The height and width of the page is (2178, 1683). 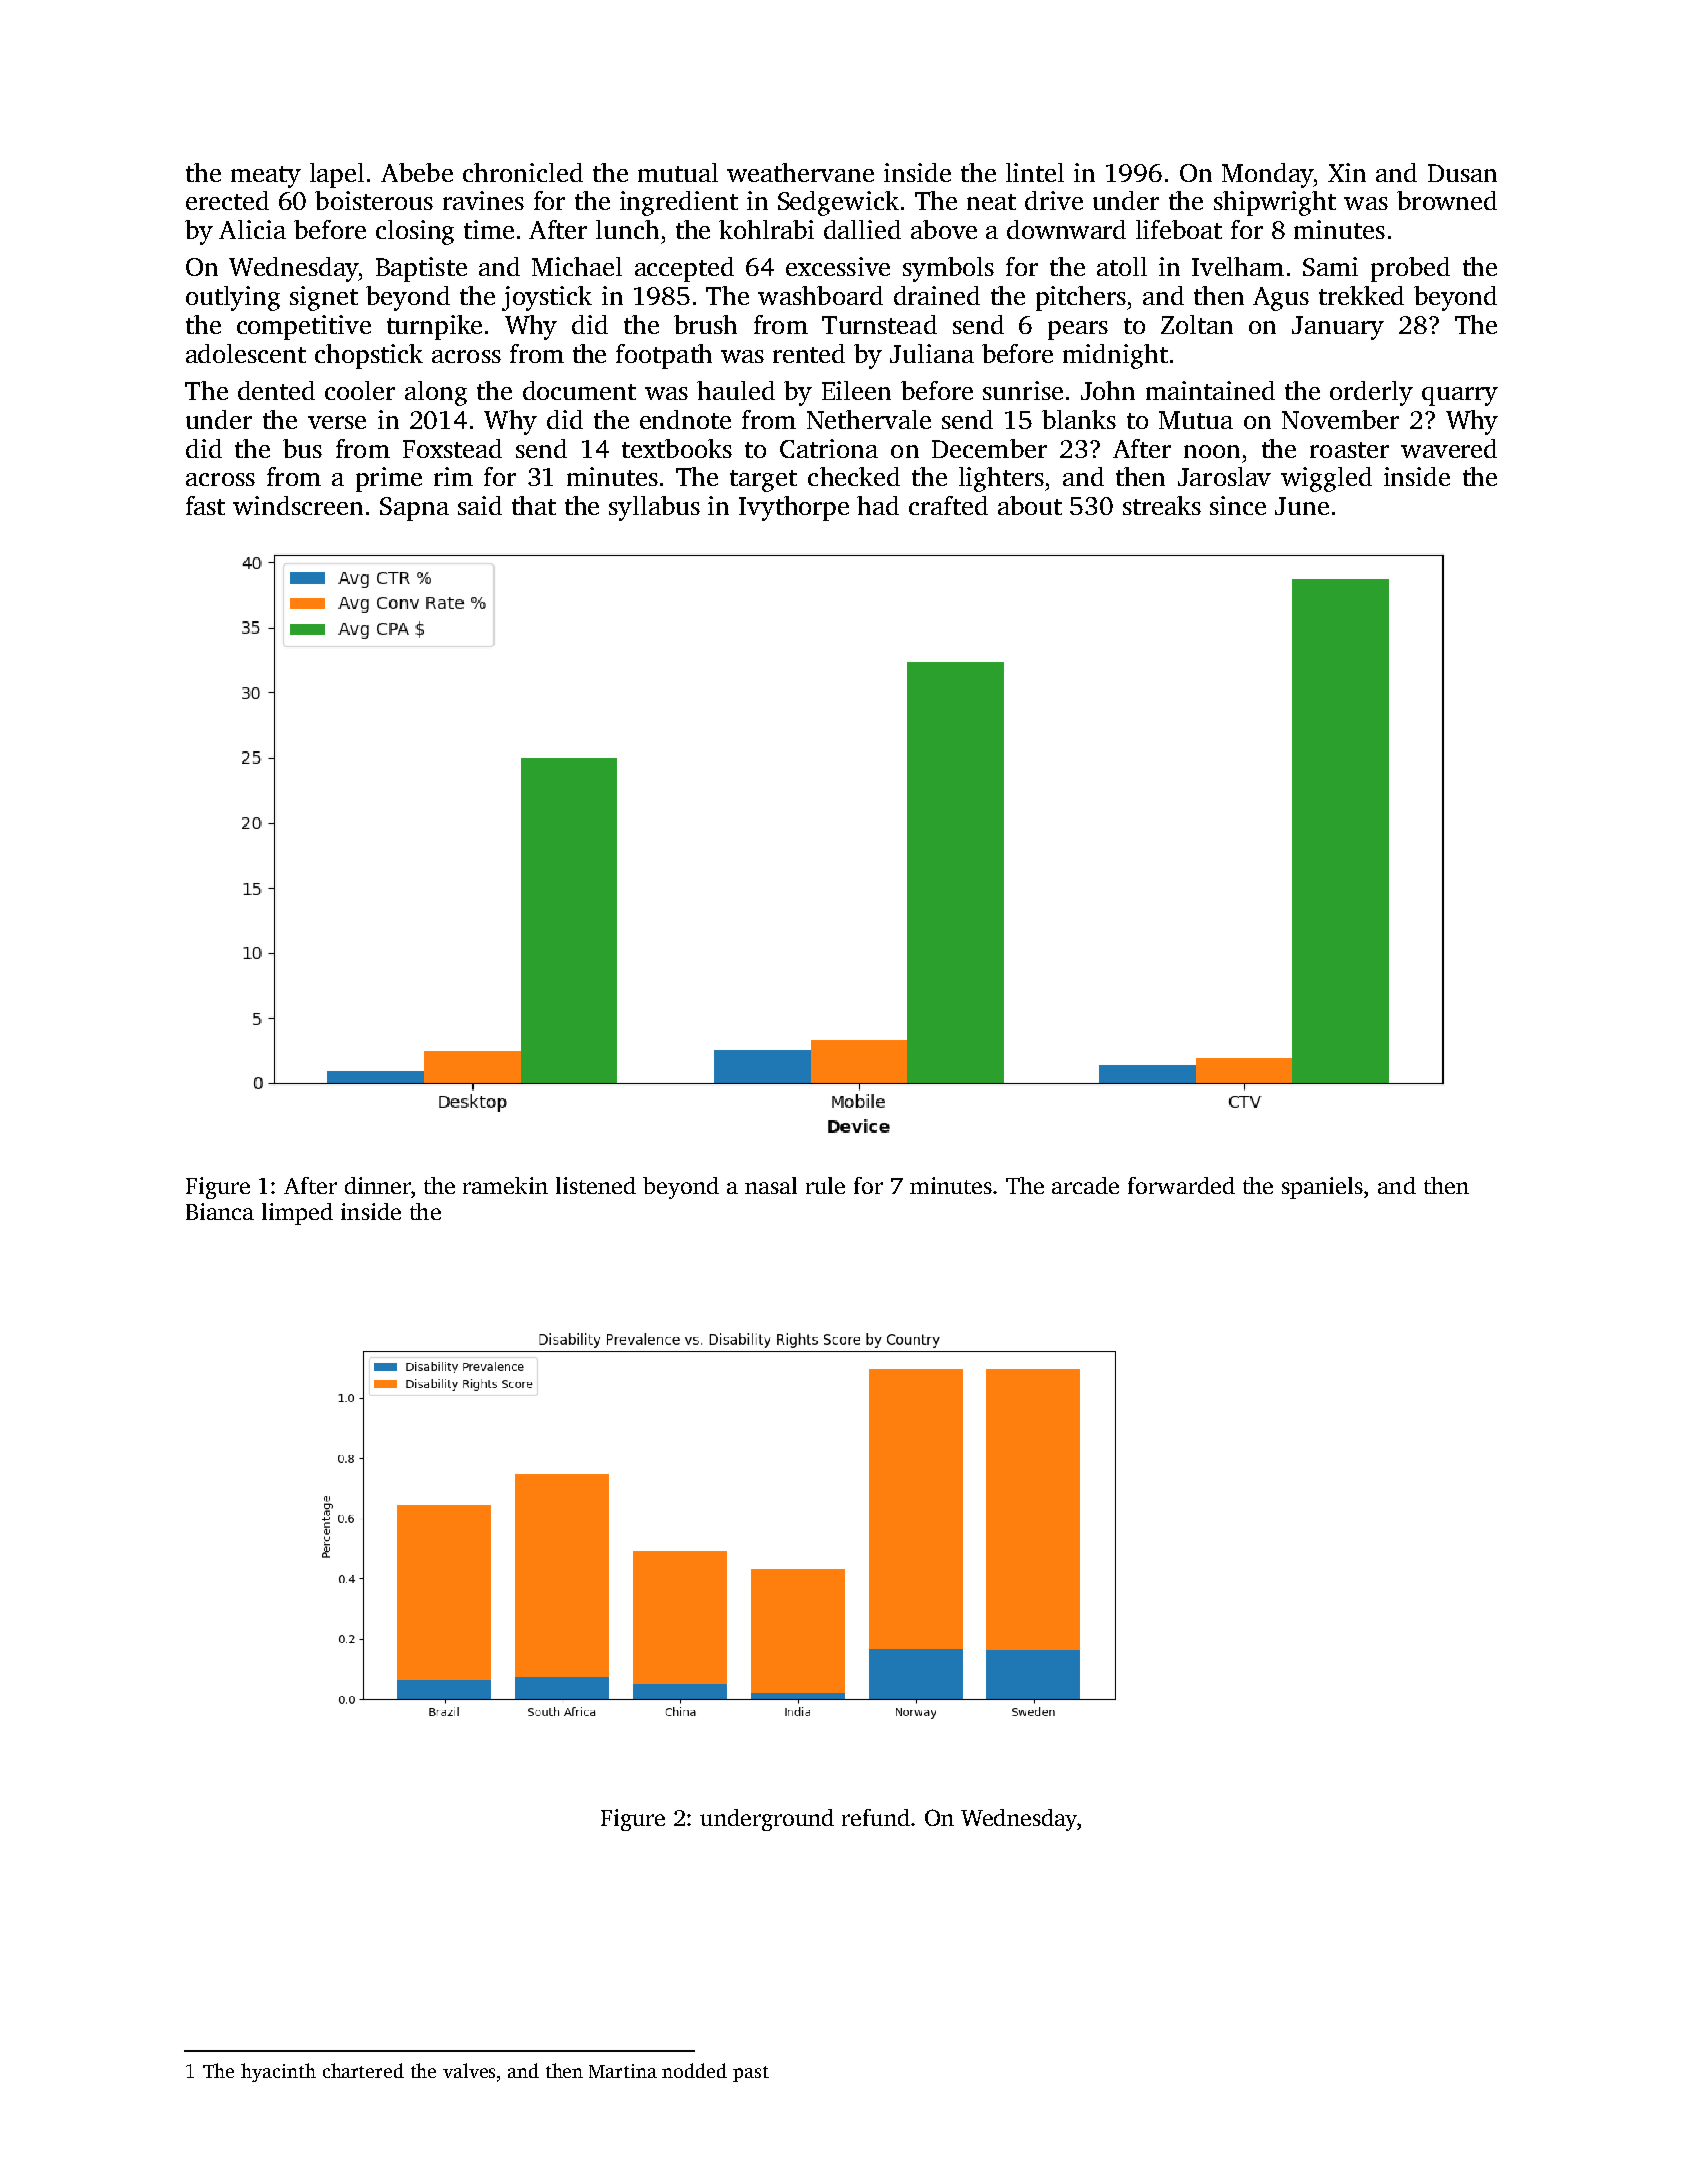 What do you see at coordinates (483, 200) in the page?
I see `ravines` at bounding box center [483, 200].
